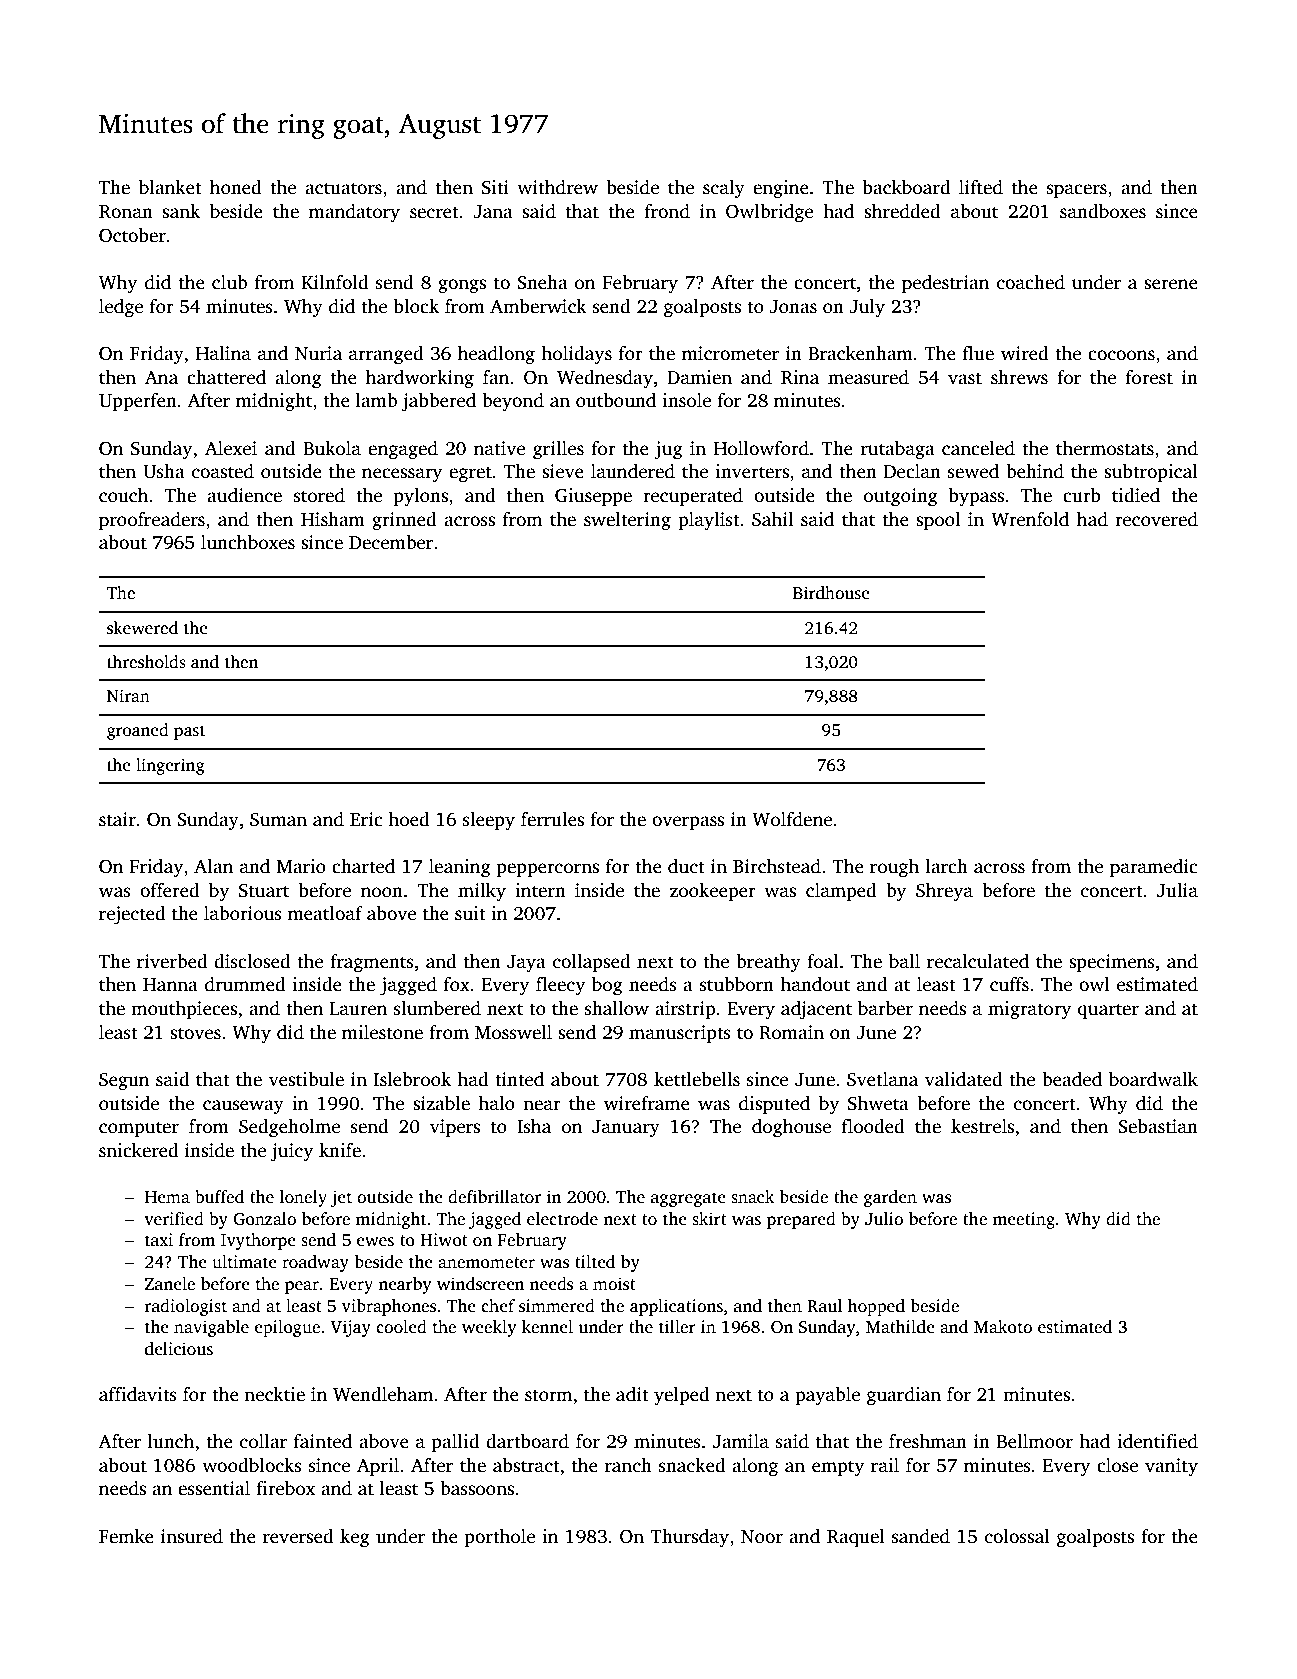  What do you see at coordinates (1154, 868) in the screenshot?
I see `paramedic` at bounding box center [1154, 868].
